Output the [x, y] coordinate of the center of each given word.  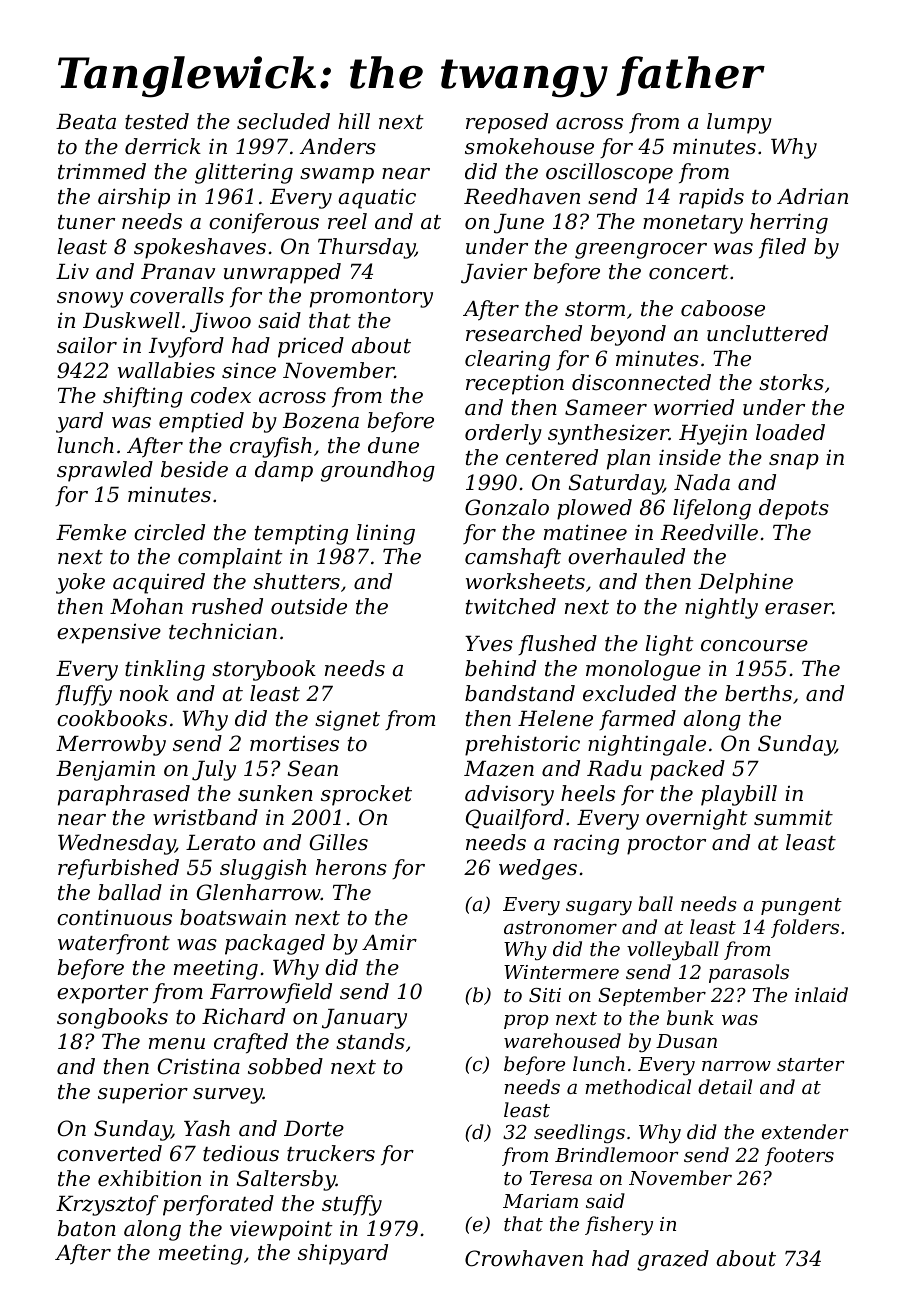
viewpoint [281, 1230]
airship [134, 198]
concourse [754, 646]
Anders [338, 146]
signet [347, 720]
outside [309, 606]
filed [782, 248]
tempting [301, 534]
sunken [275, 793]
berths [758, 693]
